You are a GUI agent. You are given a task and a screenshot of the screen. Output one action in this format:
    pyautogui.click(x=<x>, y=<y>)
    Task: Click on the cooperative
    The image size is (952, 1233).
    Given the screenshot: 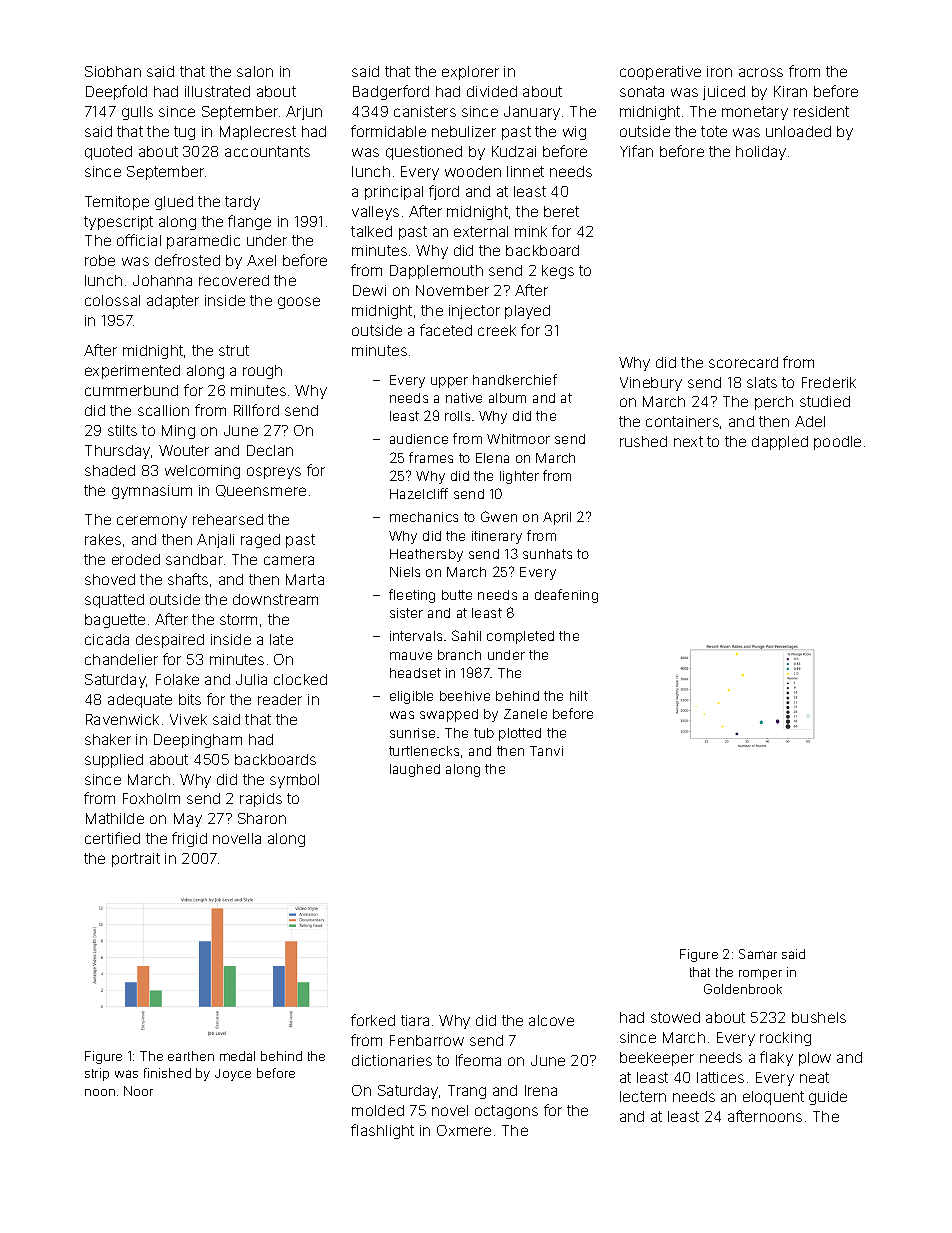 What is the action you would take?
    pyautogui.click(x=660, y=73)
